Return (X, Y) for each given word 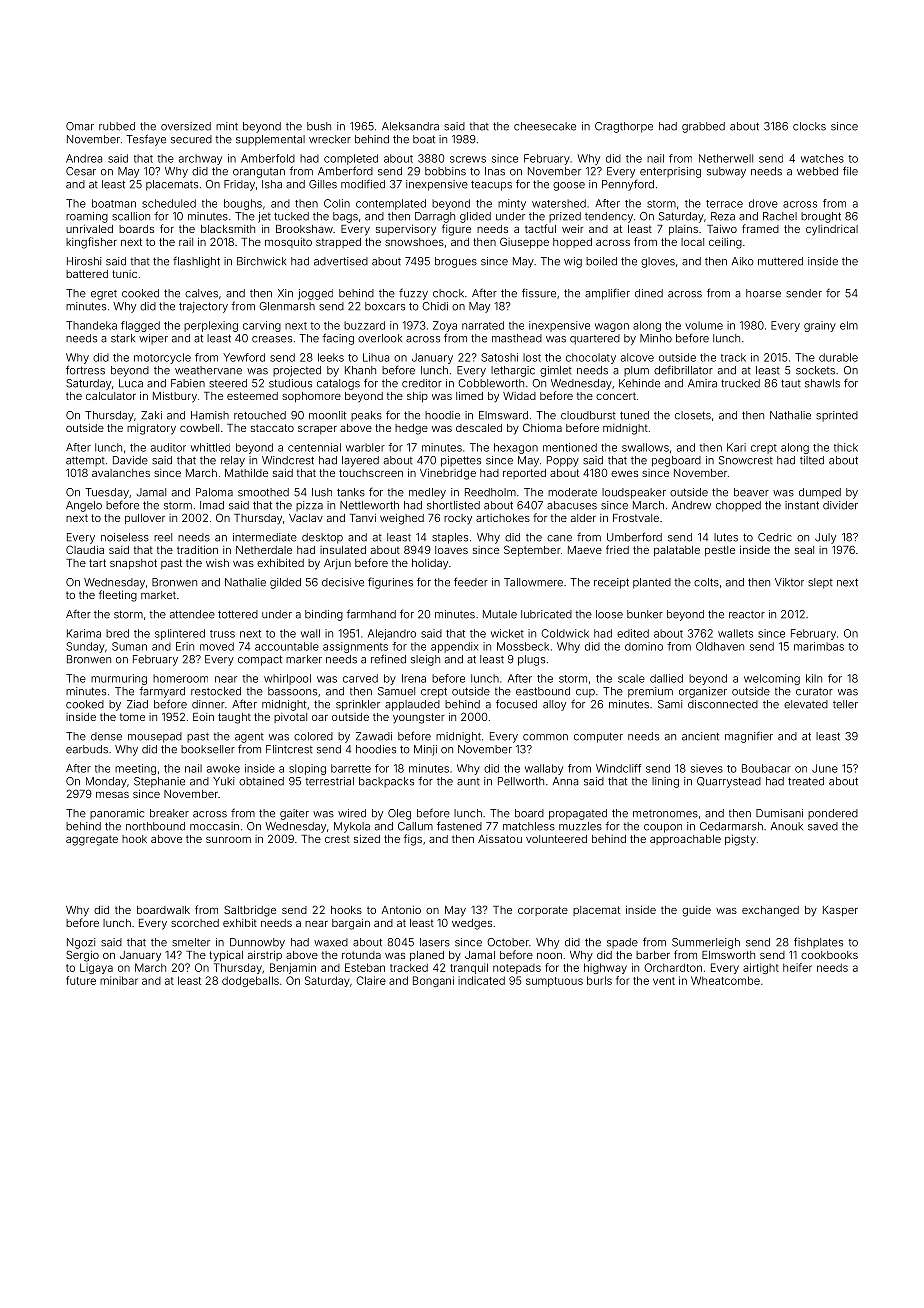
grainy (820, 326)
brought (821, 217)
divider (840, 505)
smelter (191, 942)
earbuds (87, 749)
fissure (539, 293)
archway (200, 159)
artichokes (503, 518)
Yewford (244, 357)
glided (475, 217)
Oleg (399, 814)
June (825, 768)
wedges (472, 924)
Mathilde (246, 473)
